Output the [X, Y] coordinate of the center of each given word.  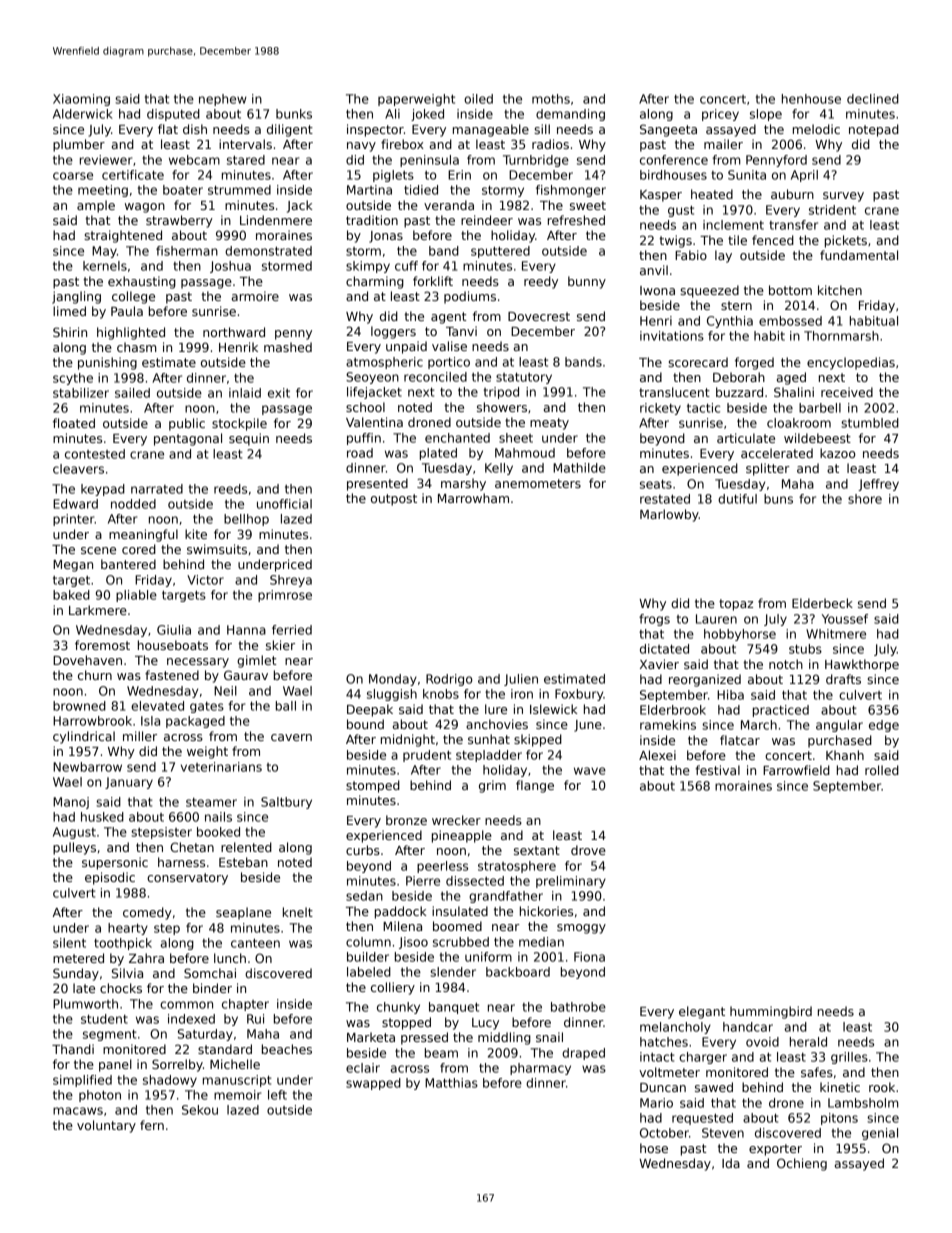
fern [152, 1125]
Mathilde [579, 468]
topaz [736, 605]
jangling [76, 297]
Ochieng [802, 1164]
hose [654, 1148]
